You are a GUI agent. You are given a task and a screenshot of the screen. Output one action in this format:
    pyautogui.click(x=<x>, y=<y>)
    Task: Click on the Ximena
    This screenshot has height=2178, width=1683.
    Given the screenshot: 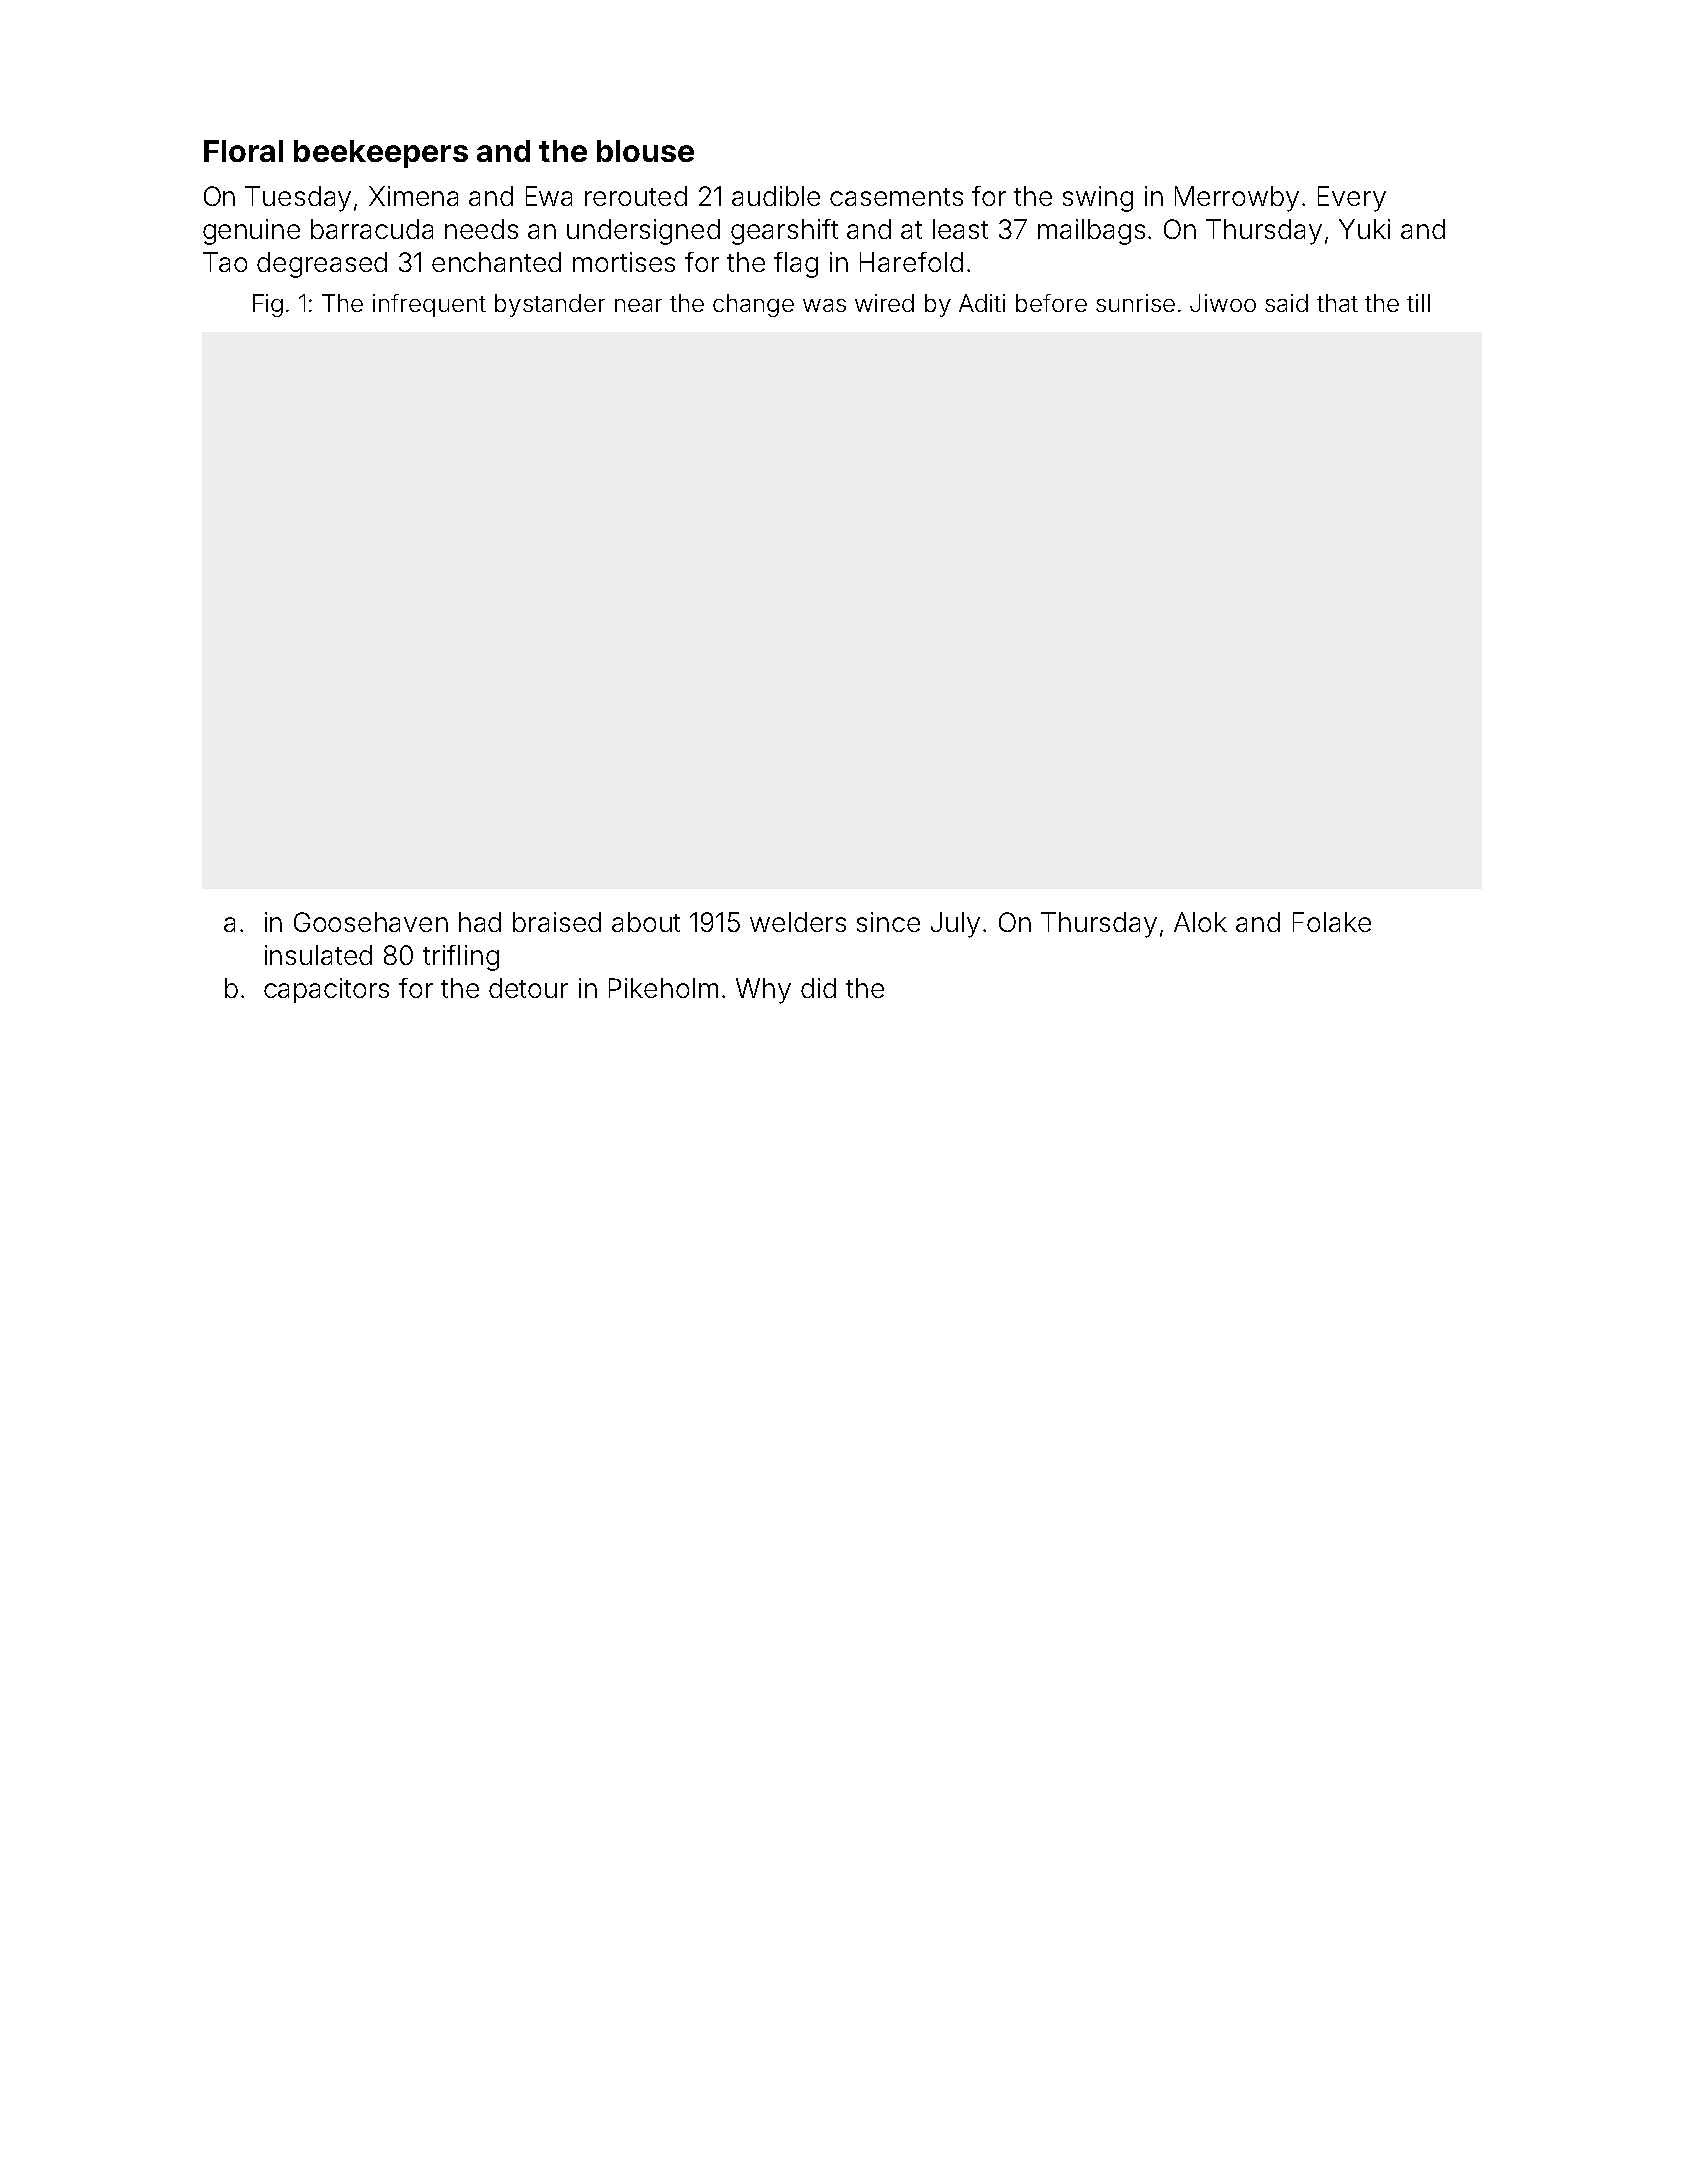 What is the action you would take?
    pyautogui.click(x=413, y=196)
